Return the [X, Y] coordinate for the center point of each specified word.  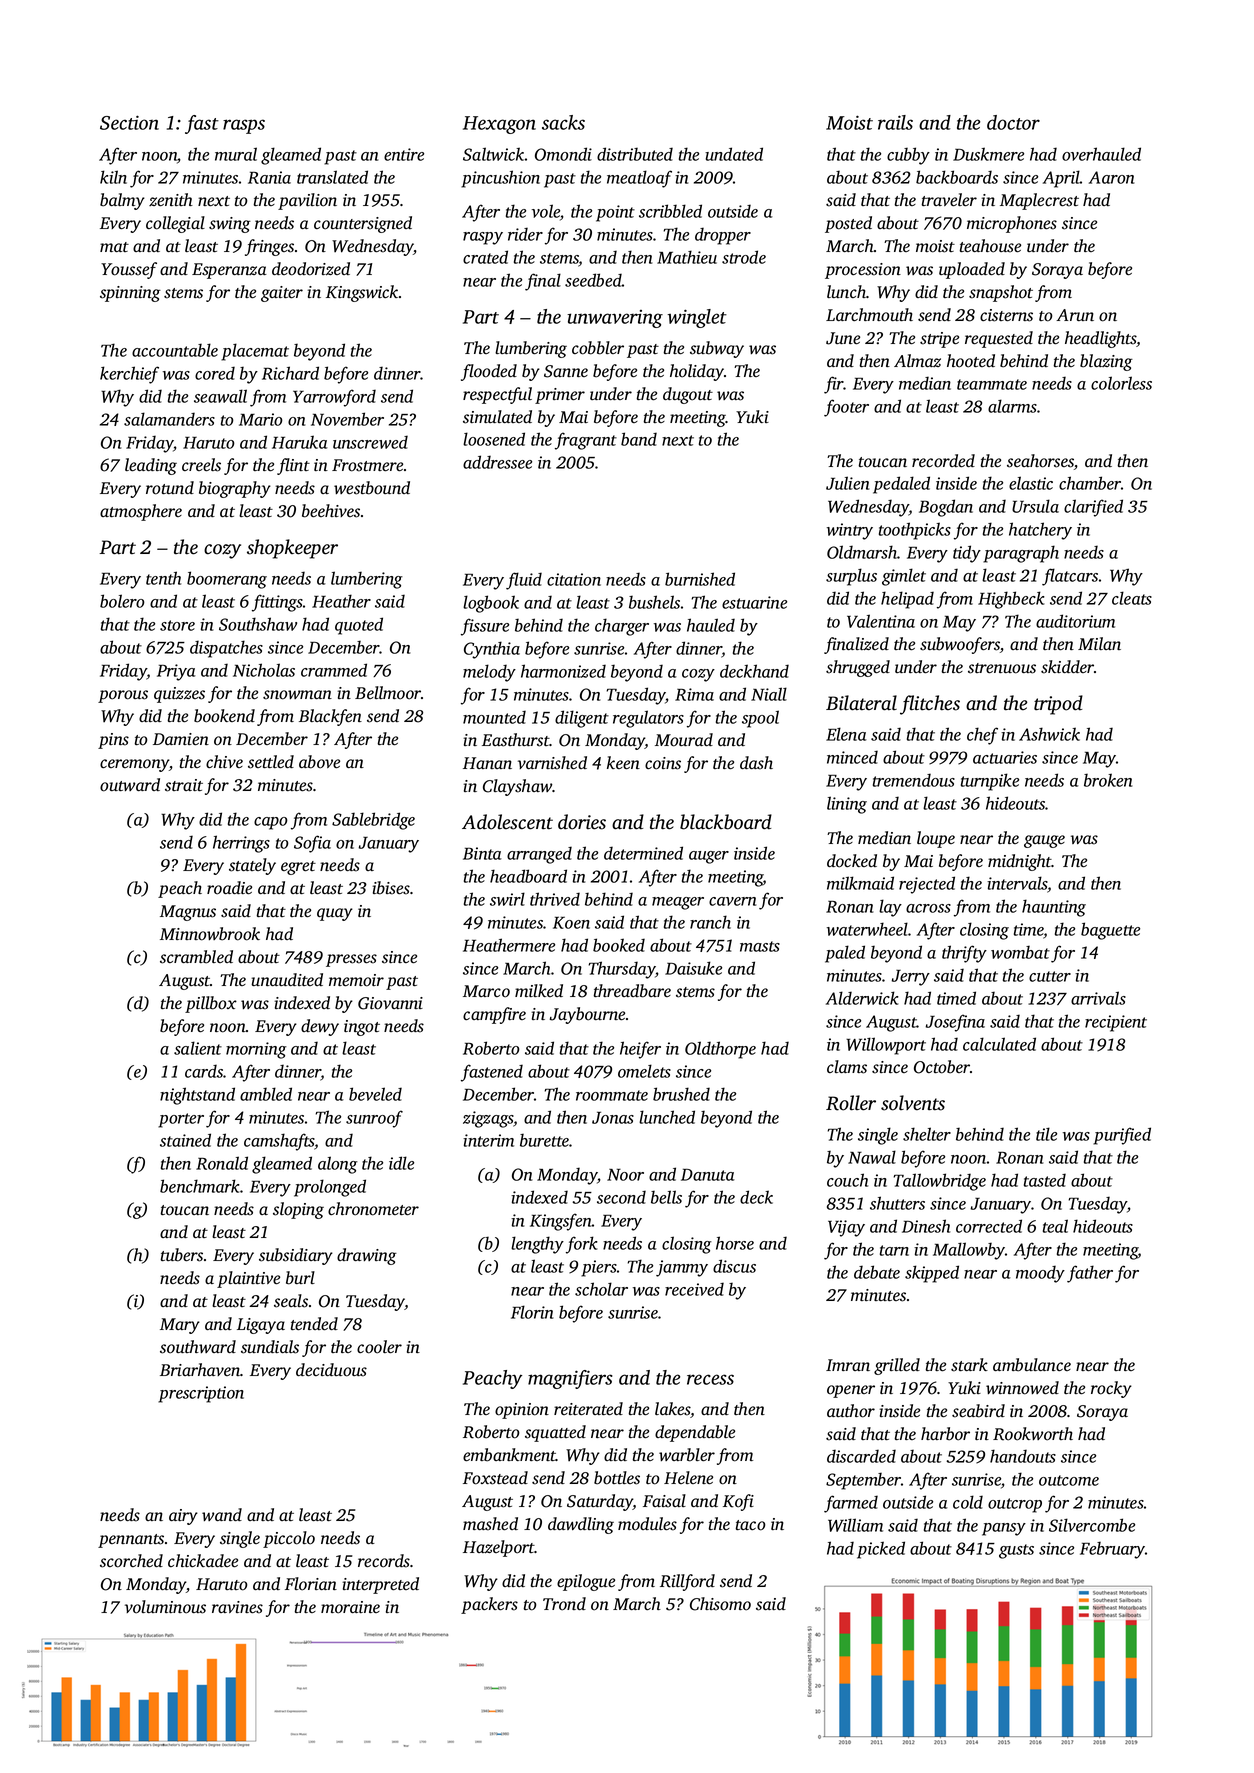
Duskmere [988, 154]
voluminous [165, 1607]
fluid [524, 581]
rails [895, 122]
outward [130, 785]
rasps [244, 126]
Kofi [738, 1502]
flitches [930, 705]
